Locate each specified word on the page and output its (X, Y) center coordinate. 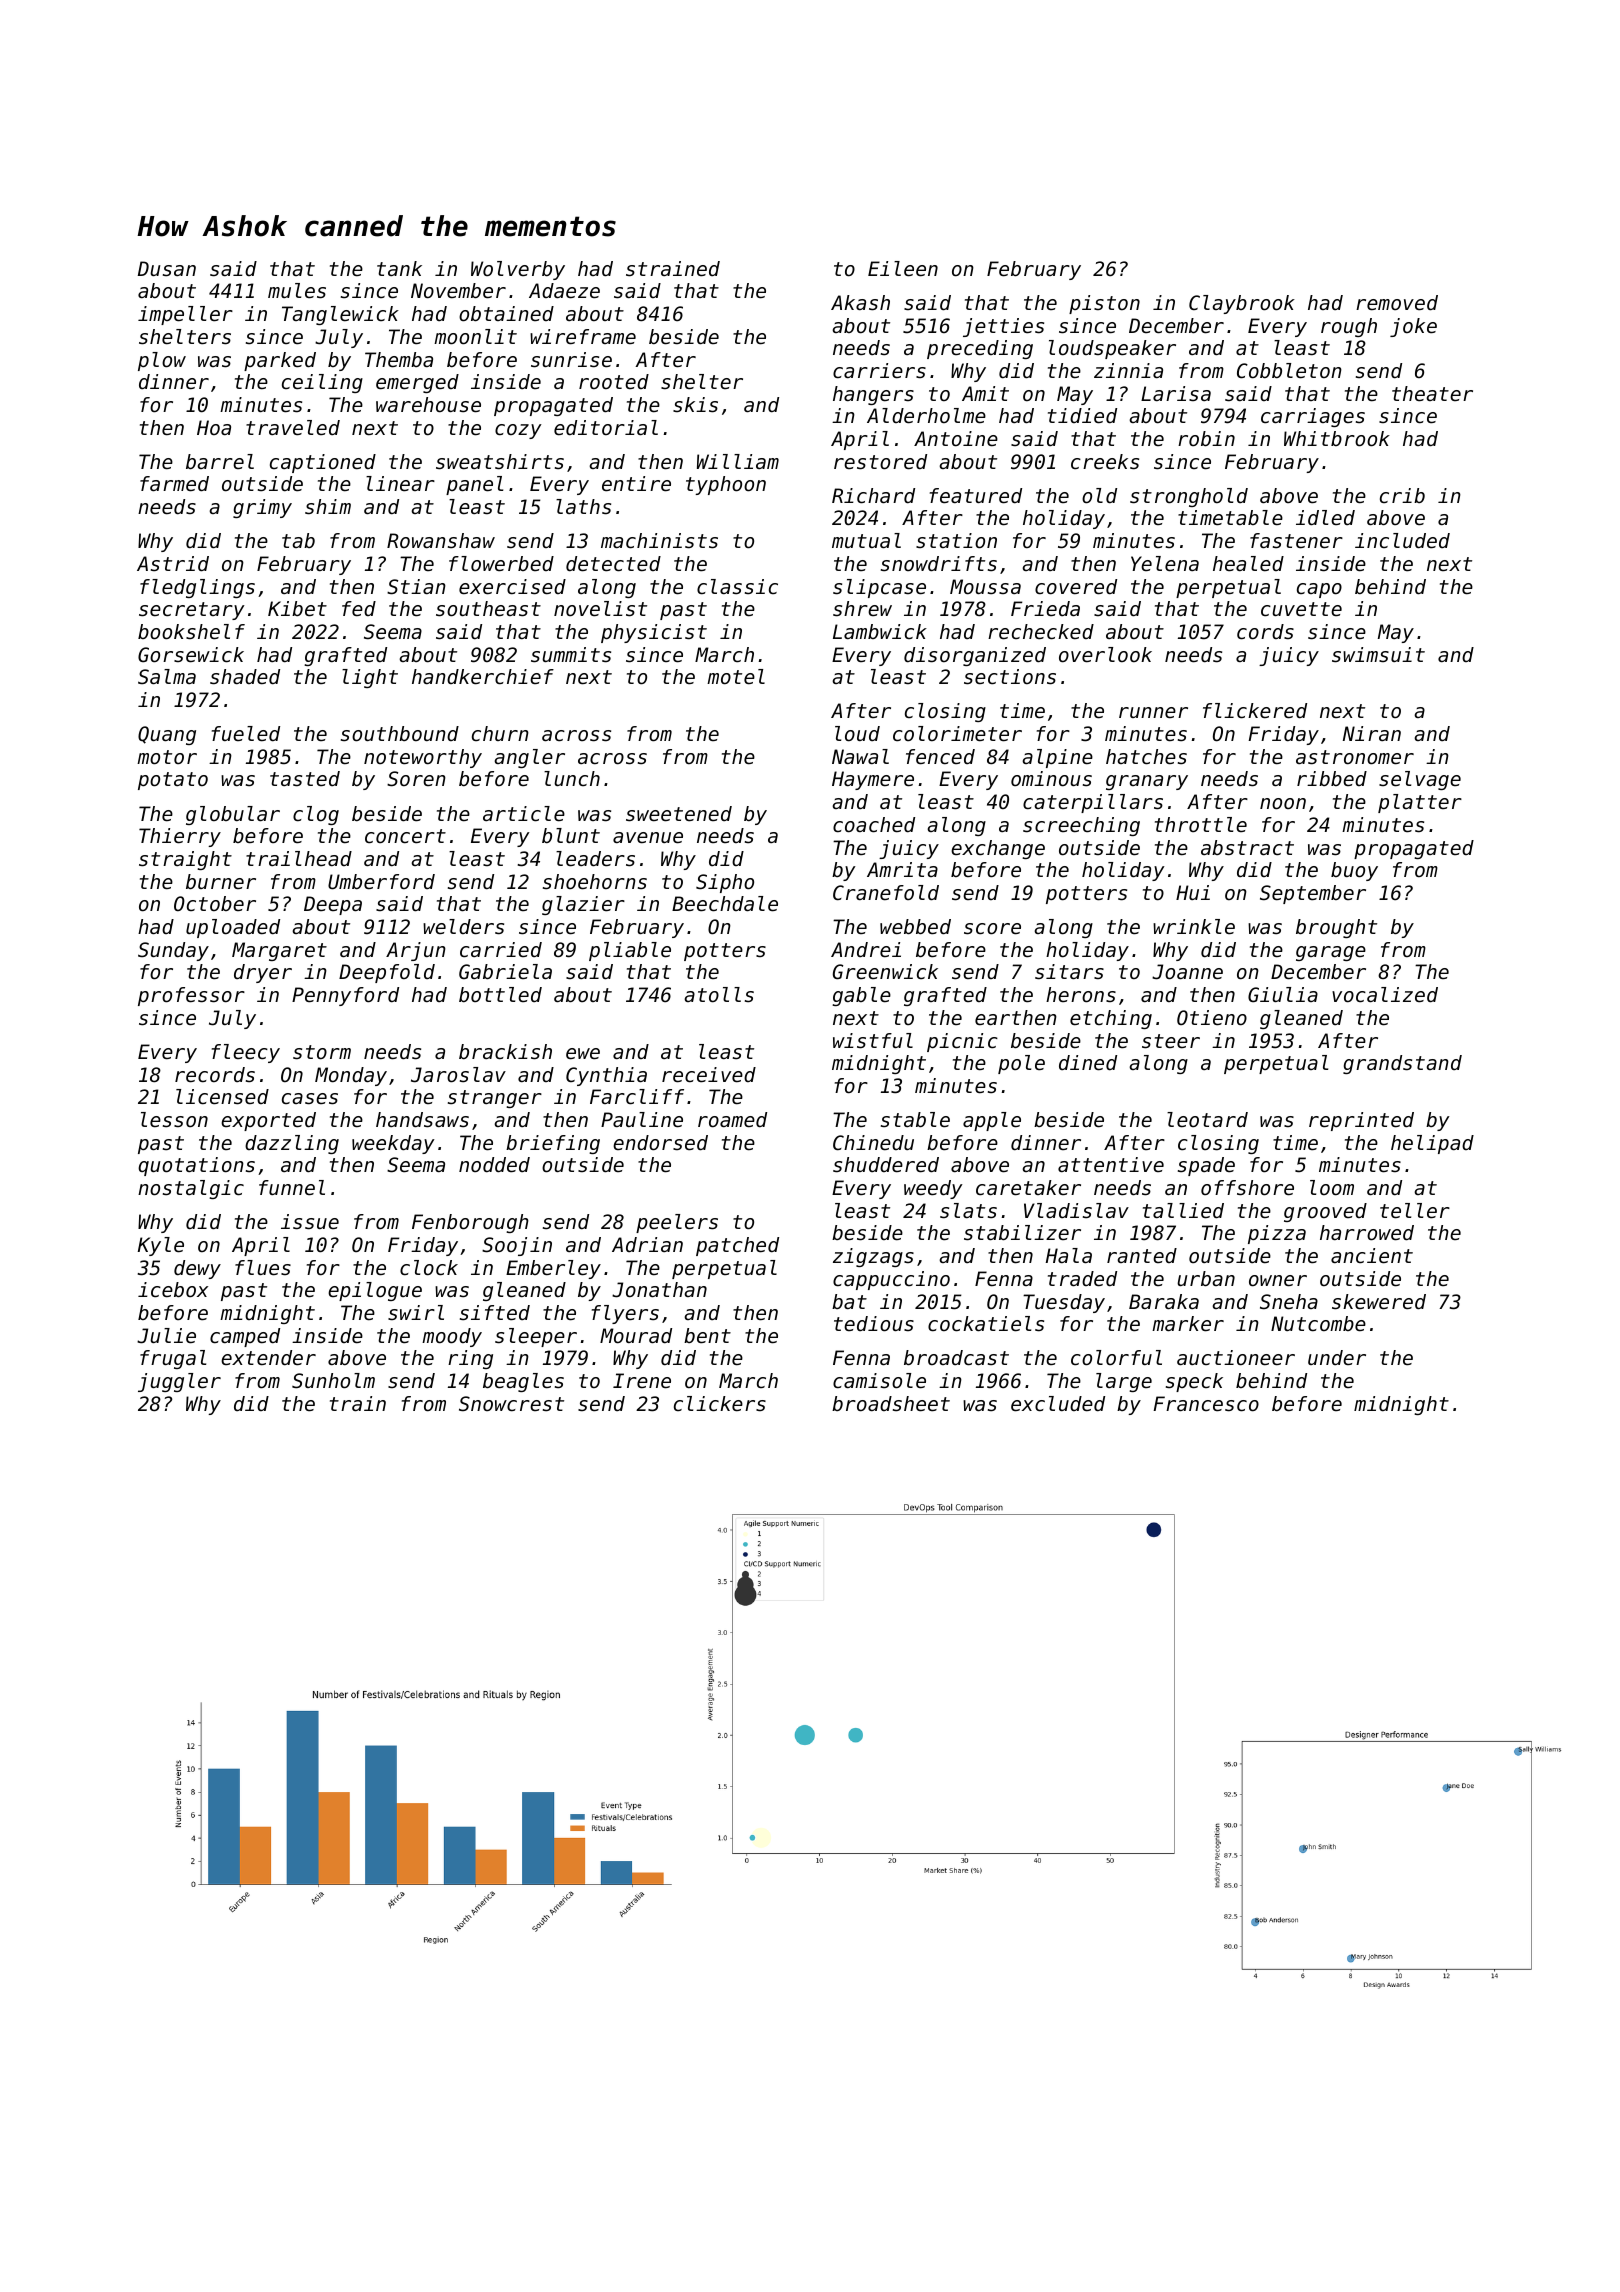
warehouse (428, 405)
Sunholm (333, 1381)
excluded (1058, 1404)
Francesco (1206, 1404)
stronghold (1189, 497)
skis (695, 405)
